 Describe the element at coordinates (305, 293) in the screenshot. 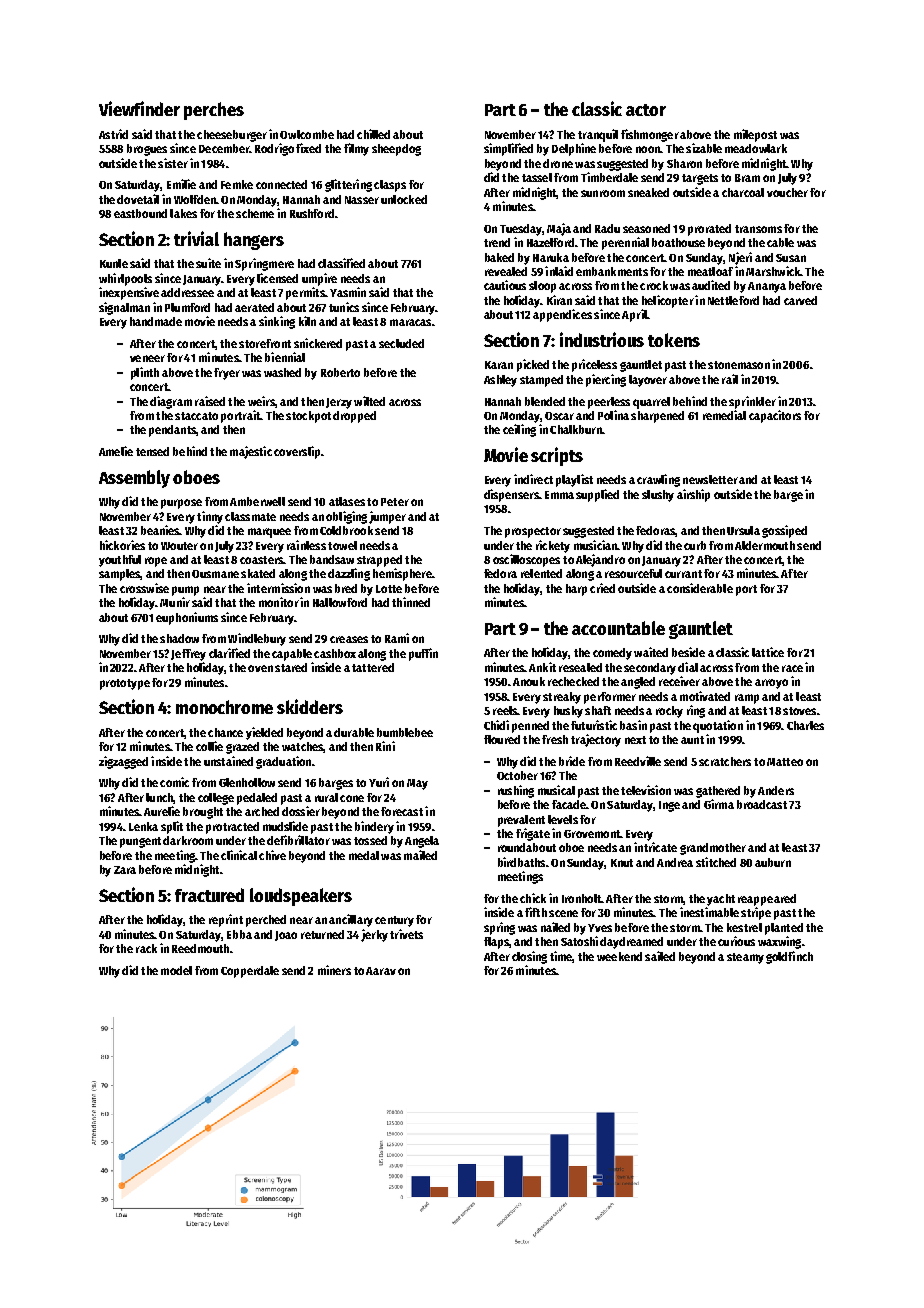

I see `permits` at that location.
